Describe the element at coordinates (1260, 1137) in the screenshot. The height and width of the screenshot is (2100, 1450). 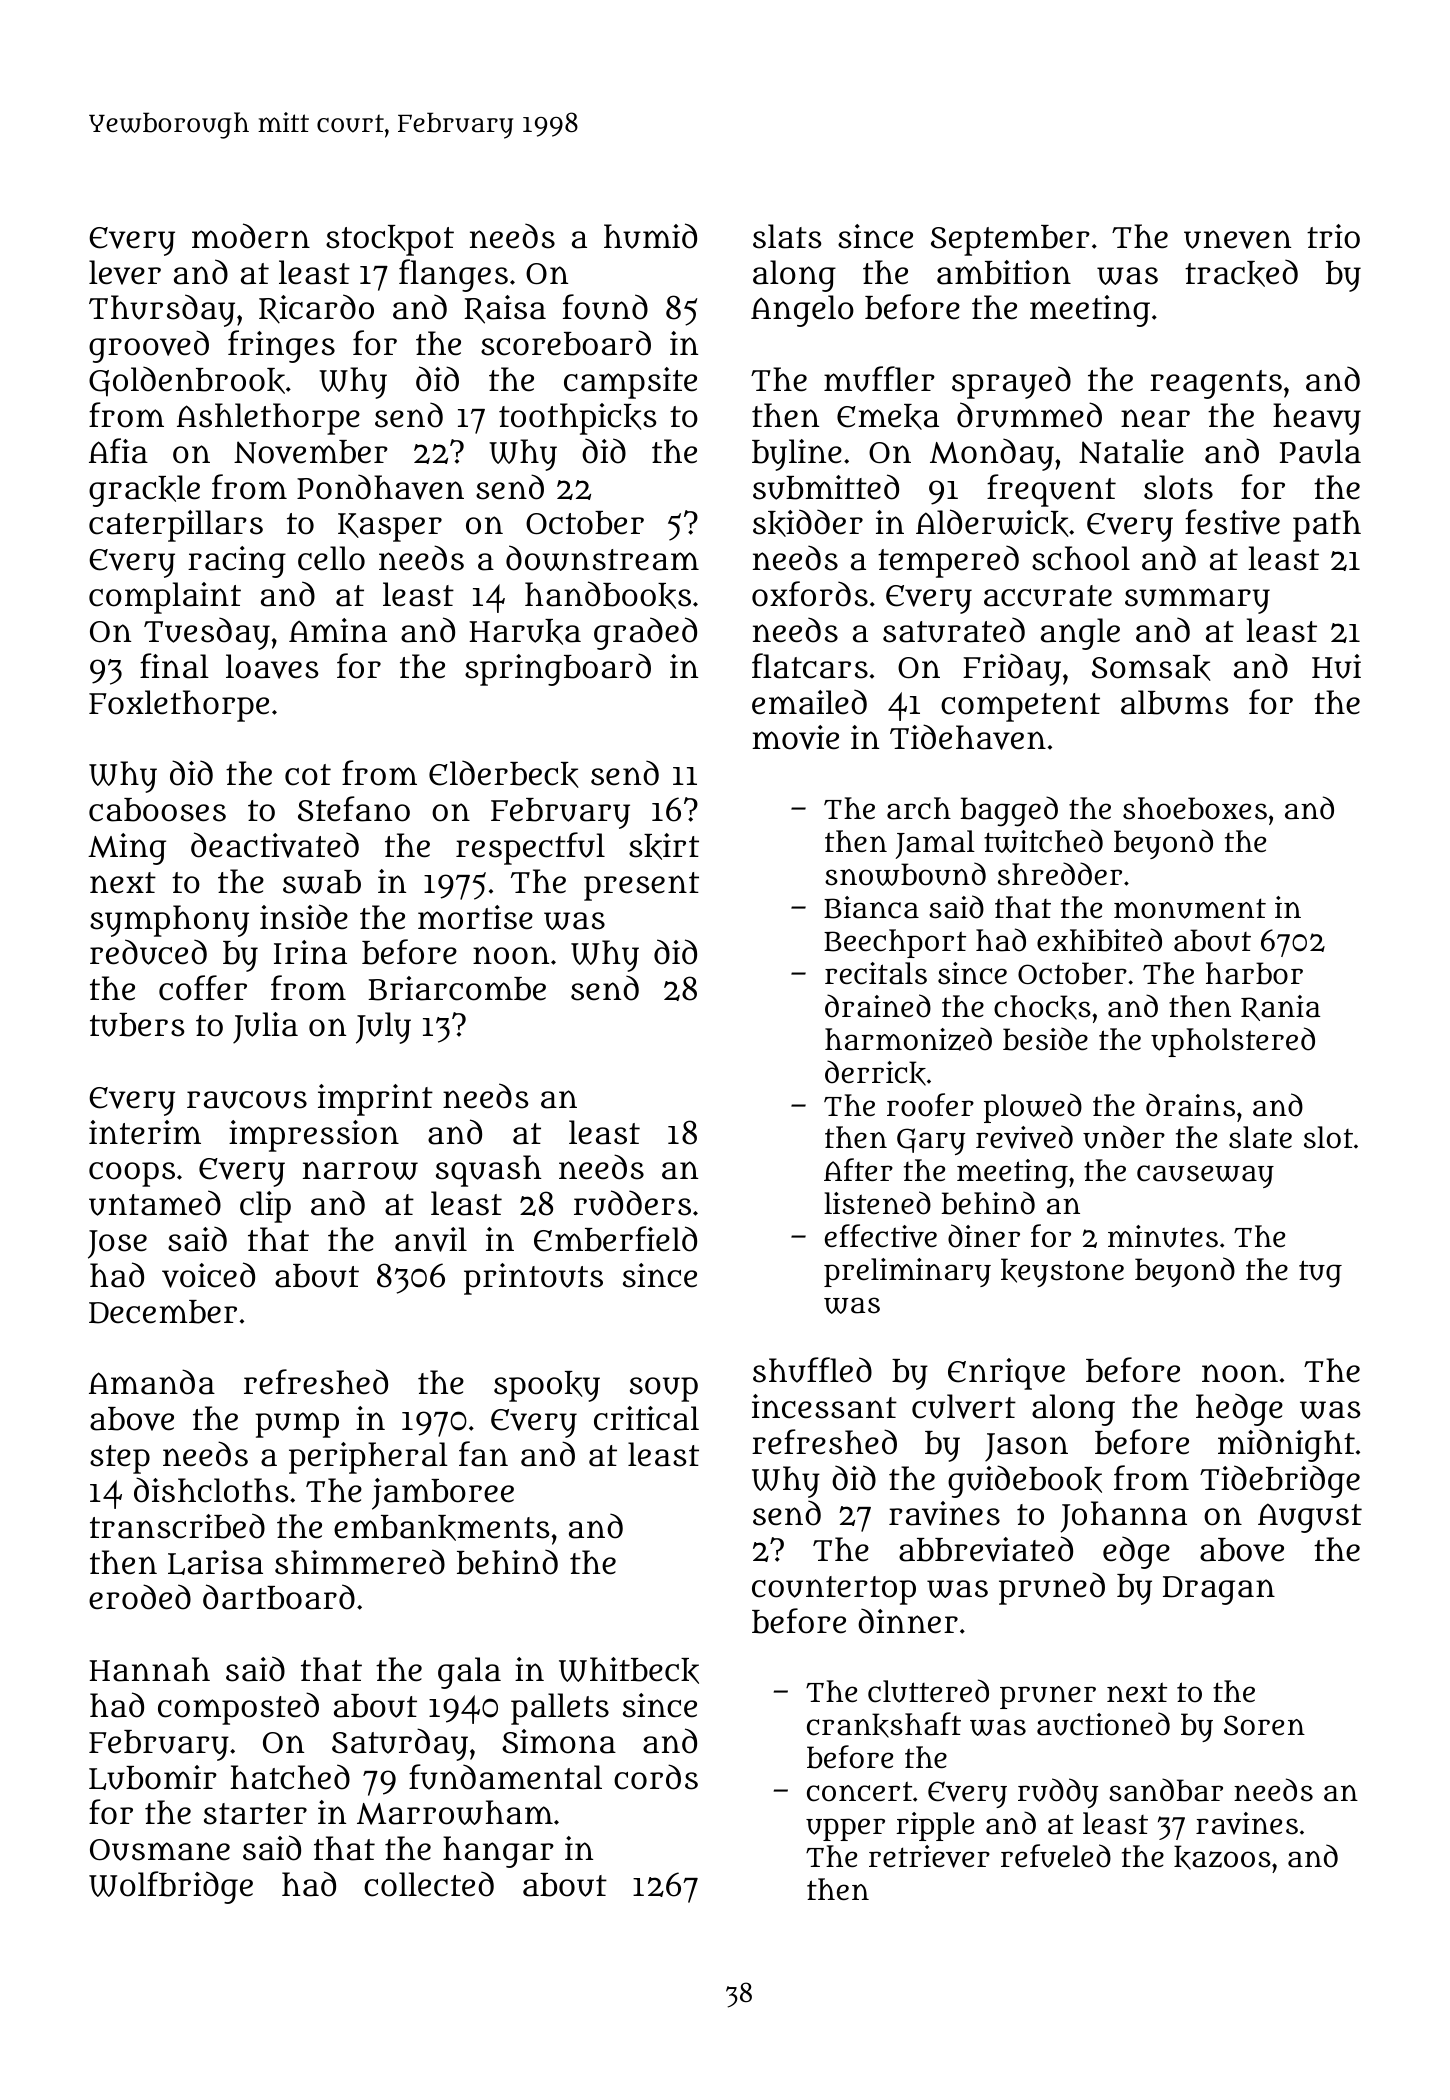
I see `slate` at that location.
